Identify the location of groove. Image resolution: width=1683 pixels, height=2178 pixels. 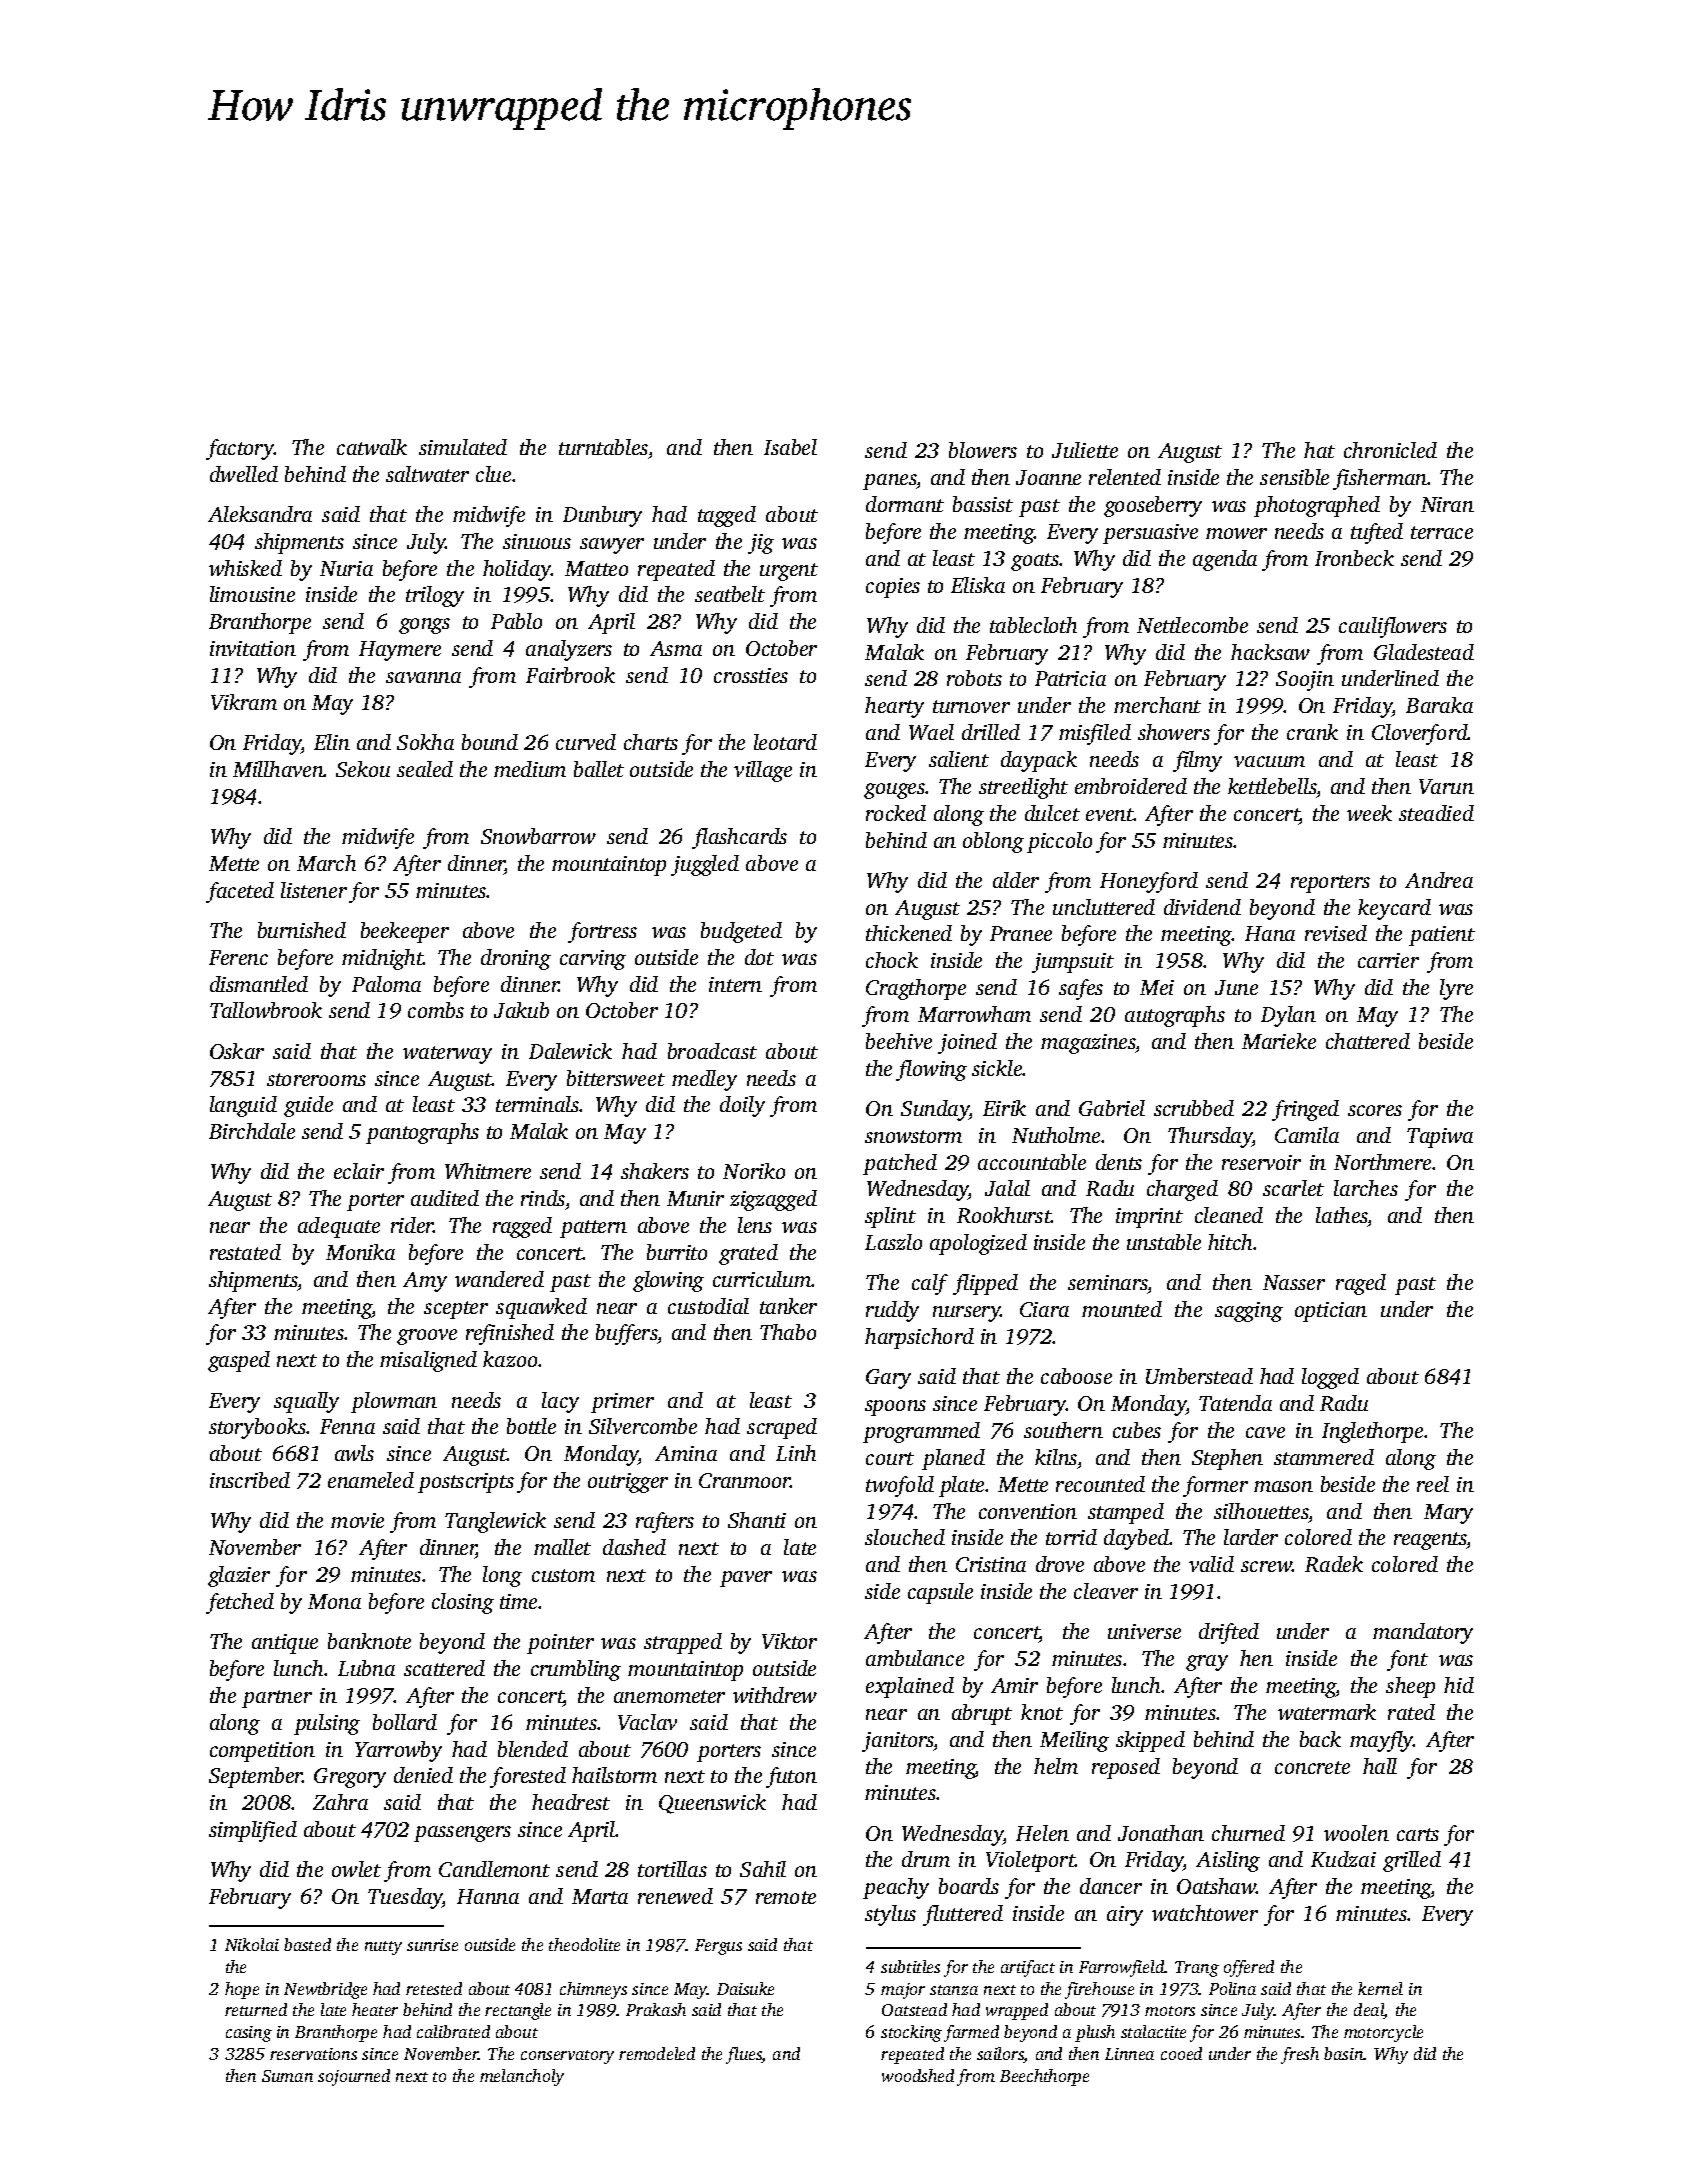
(427, 1337).
